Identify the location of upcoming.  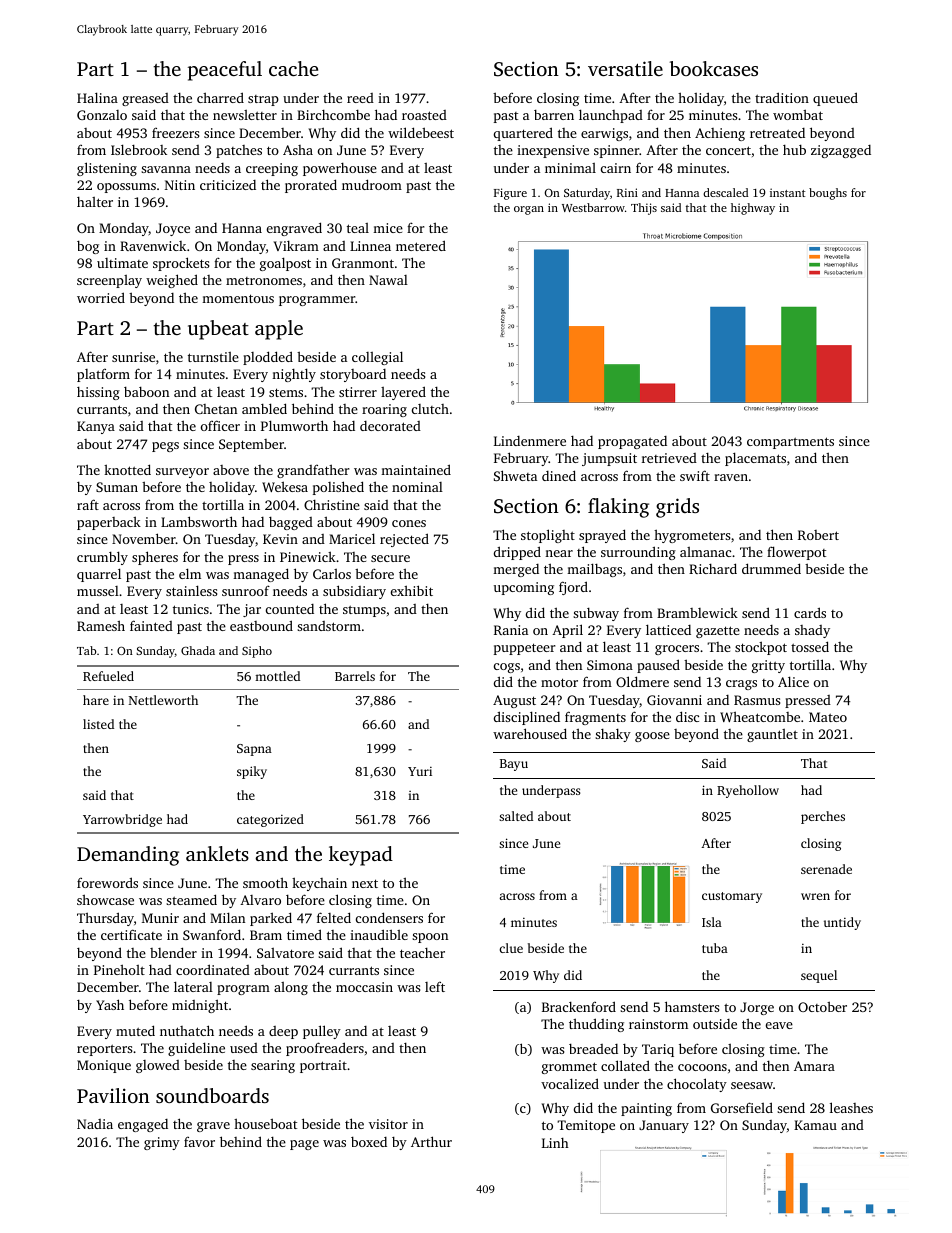
(524, 588).
